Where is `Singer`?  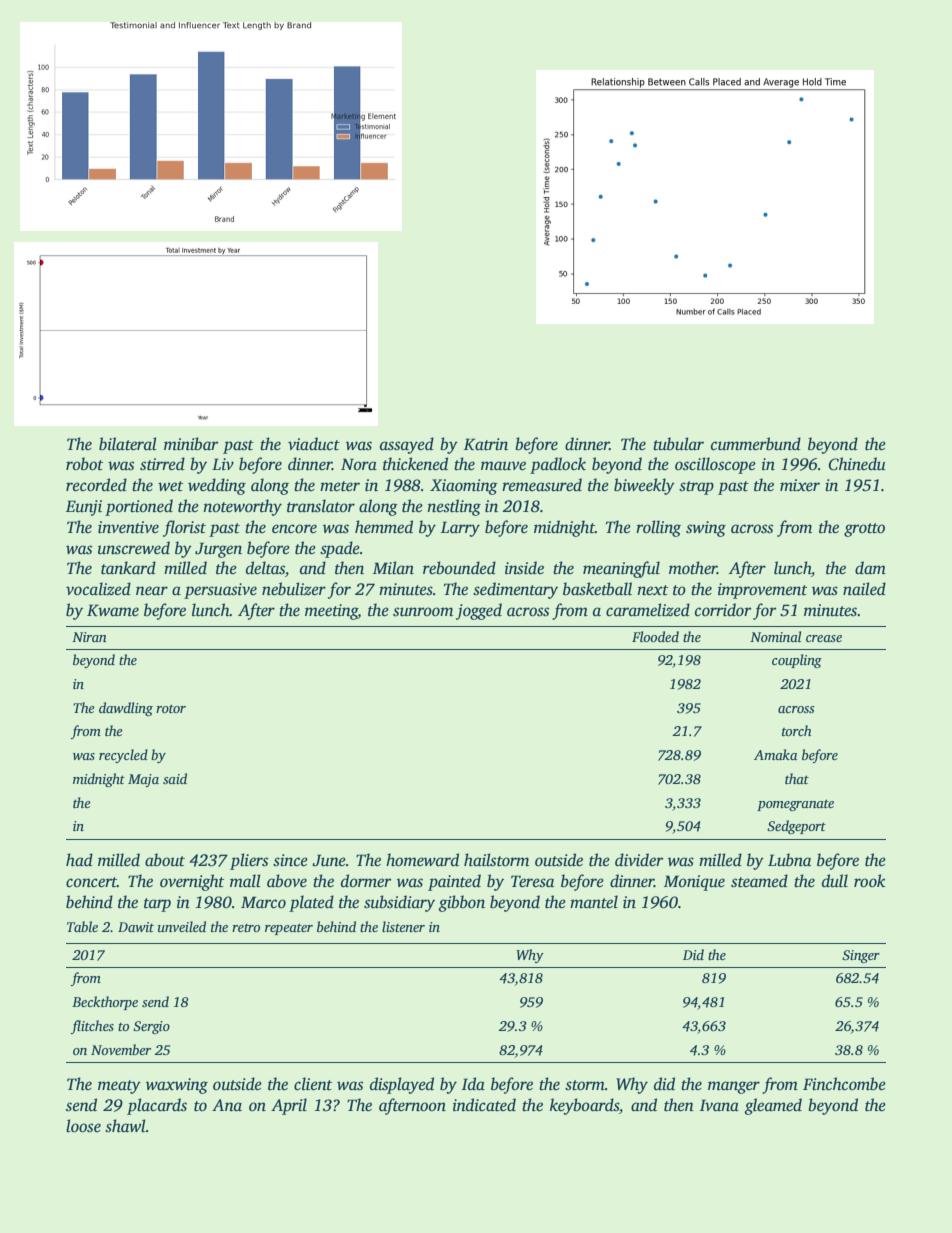
Singer is located at coordinates (861, 956).
